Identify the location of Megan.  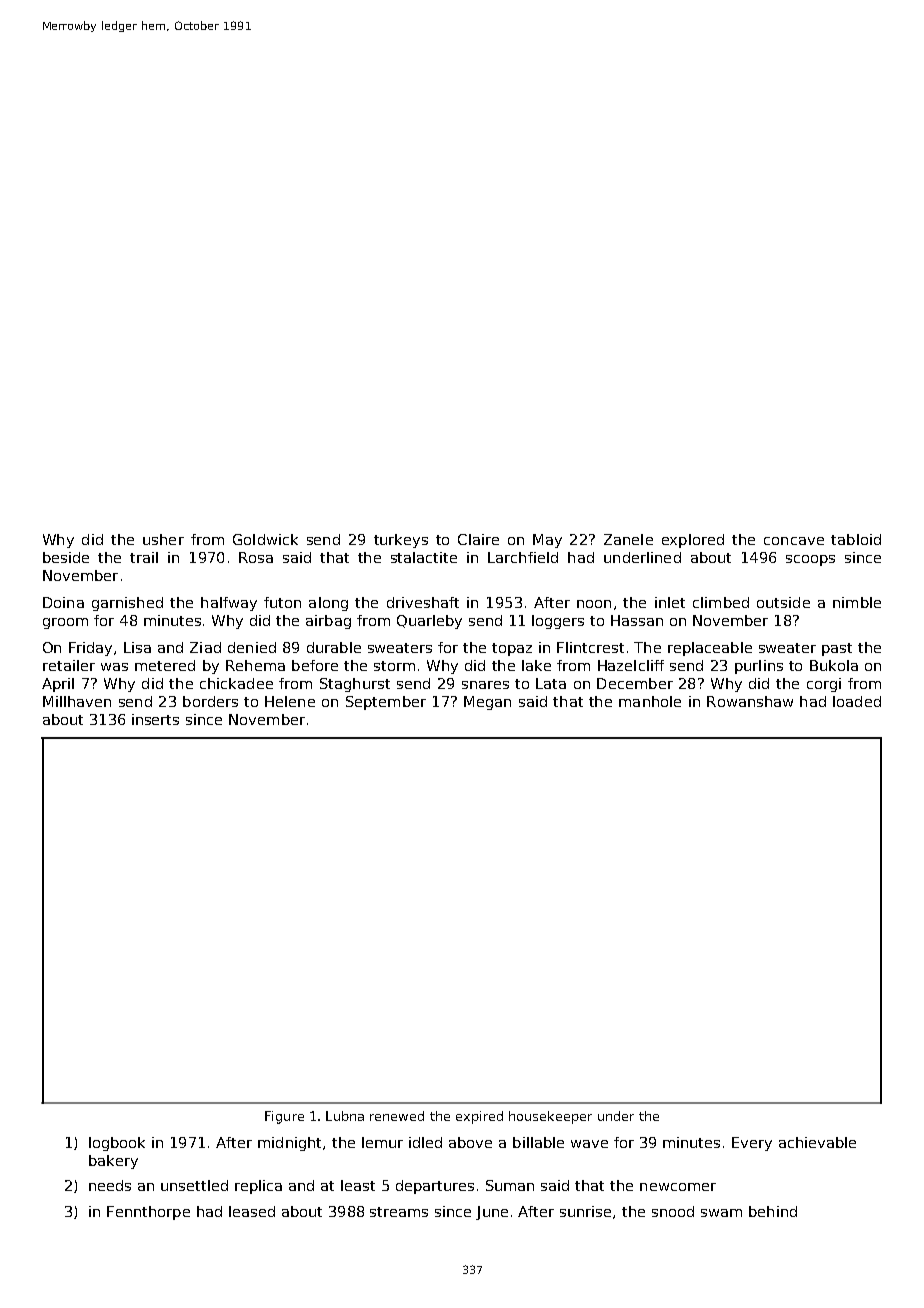
(487, 703).
